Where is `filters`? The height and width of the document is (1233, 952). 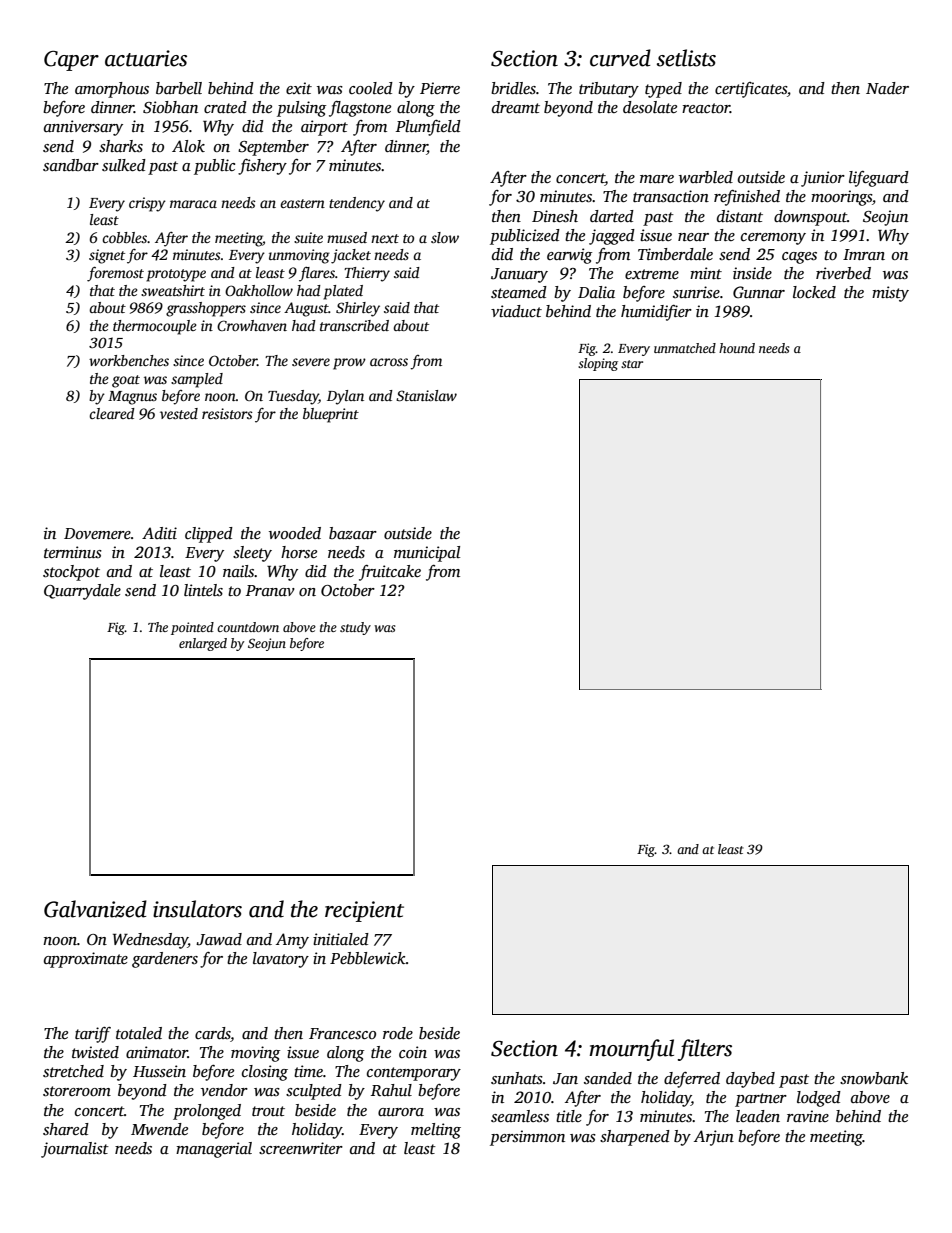
filters is located at coordinates (705, 1050).
